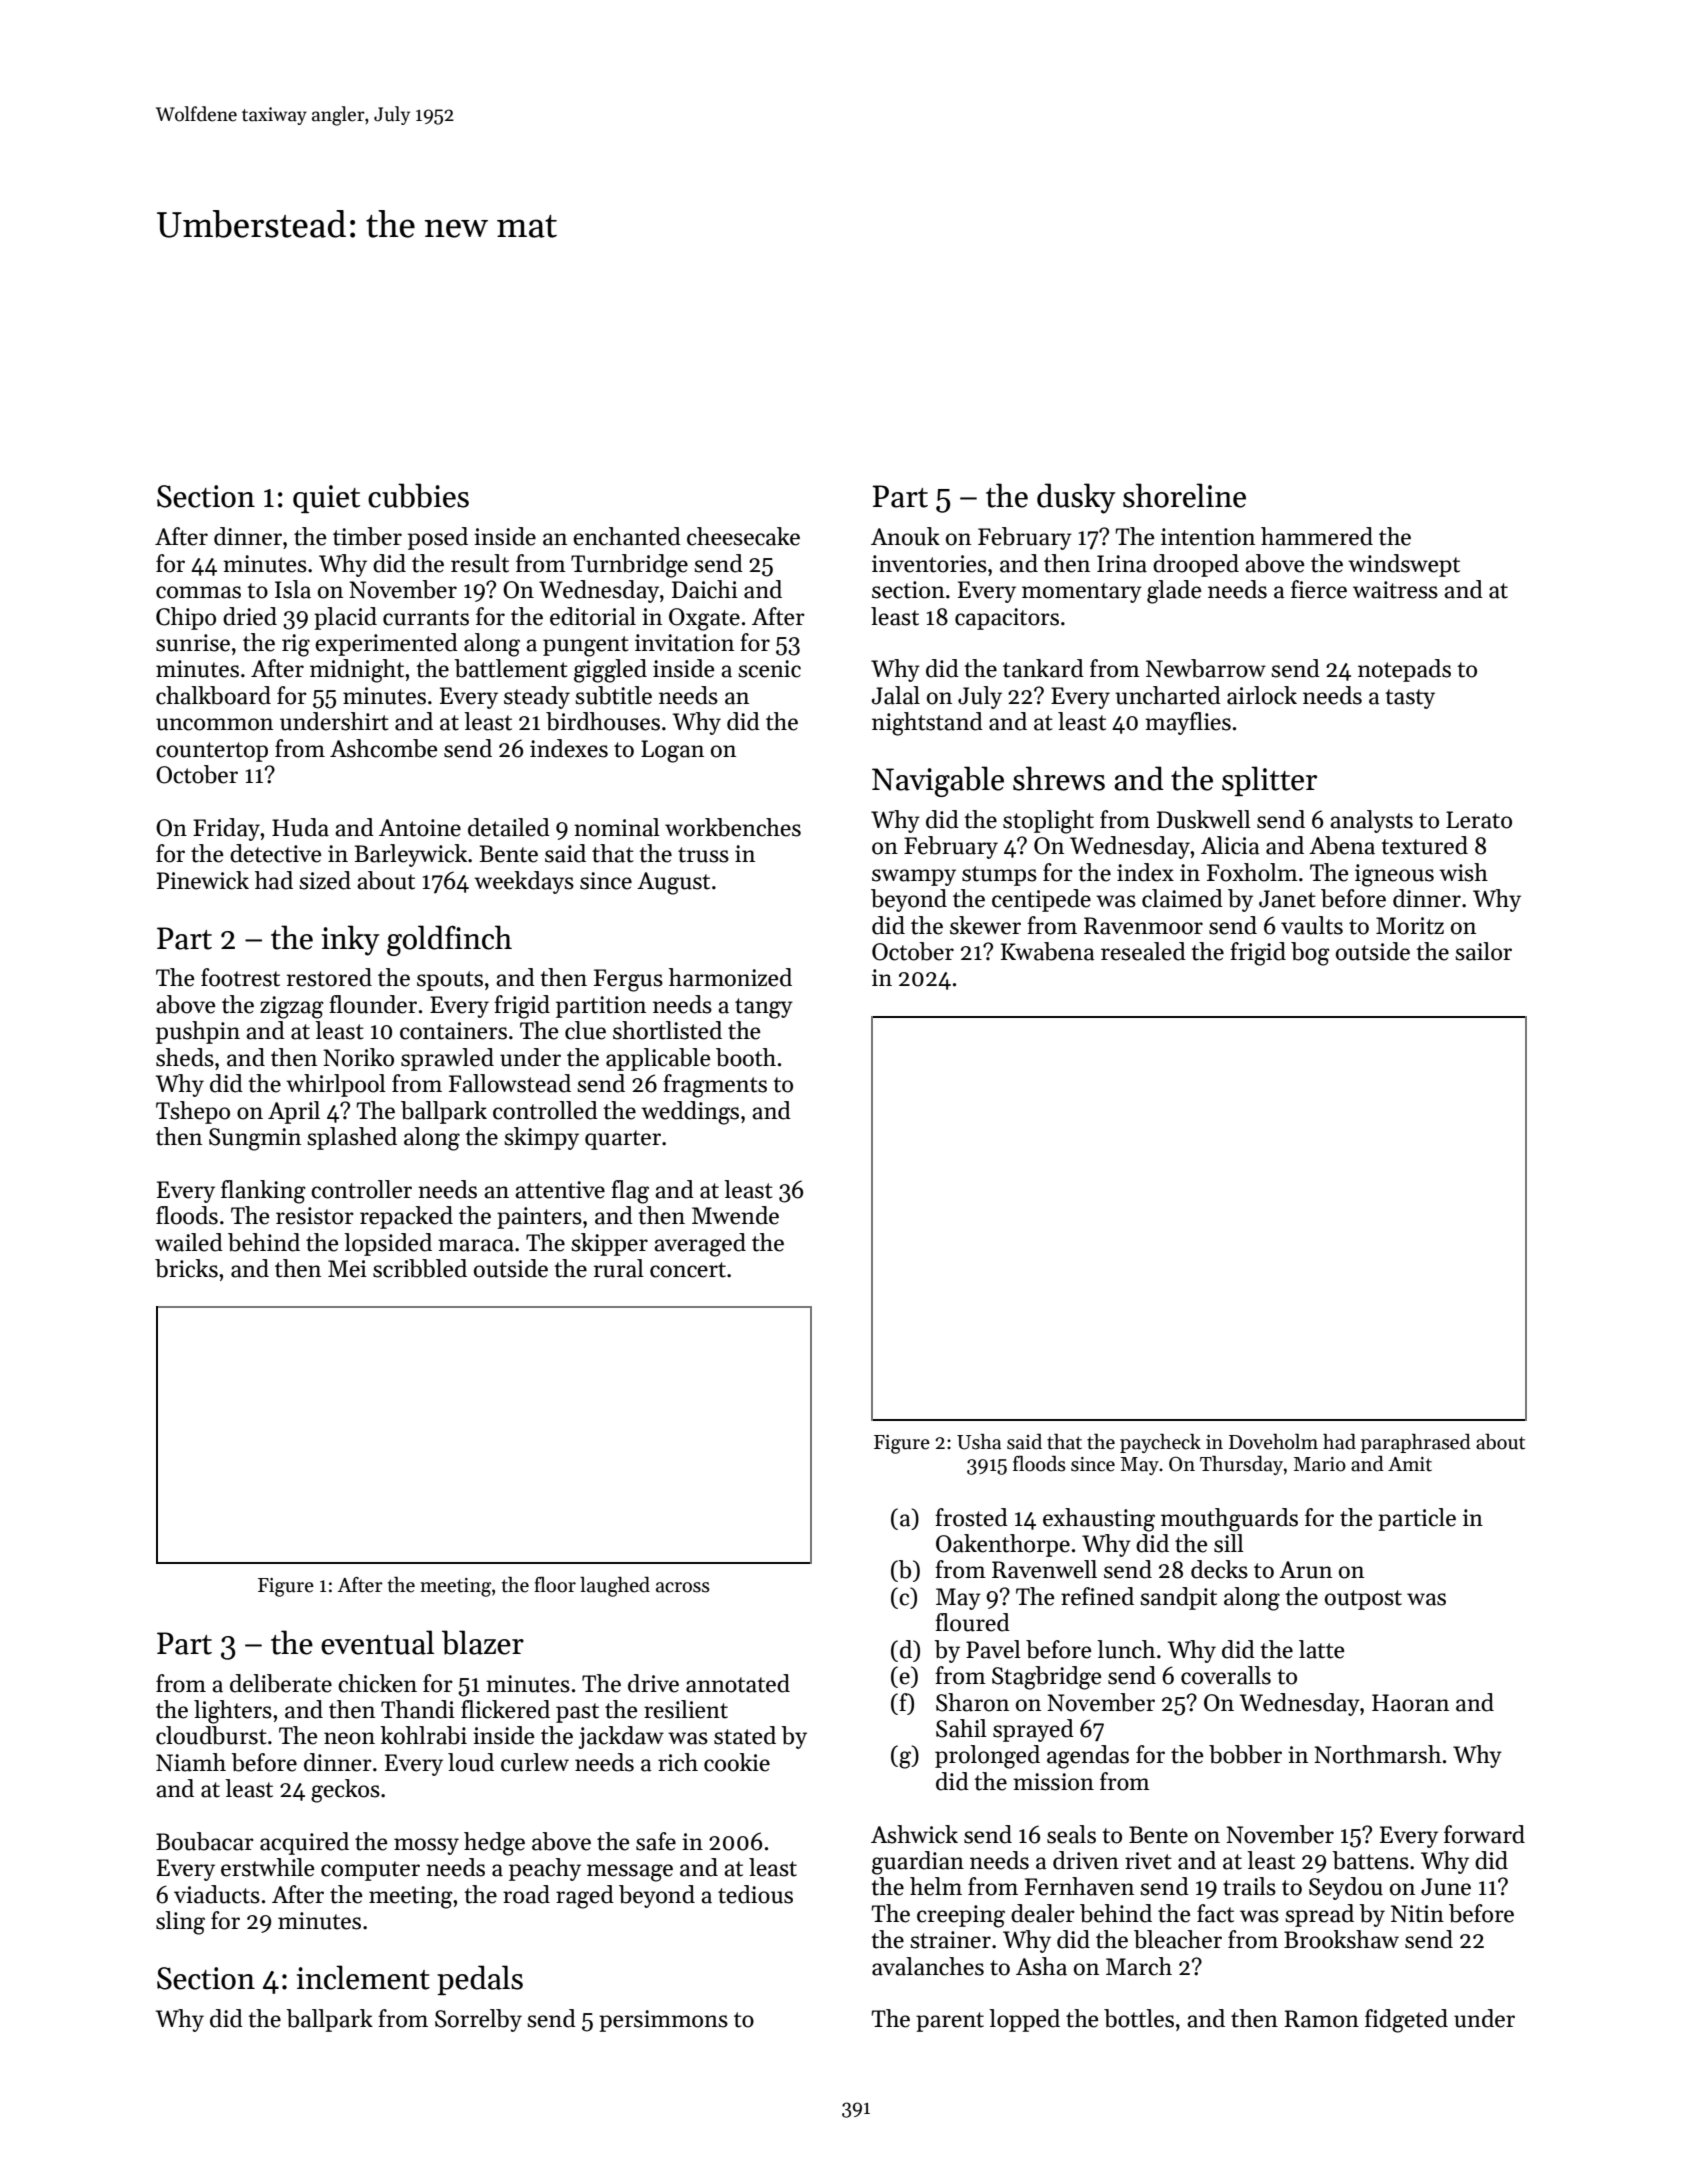  What do you see at coordinates (1377, 1754) in the document?
I see `Northmarsh` at bounding box center [1377, 1754].
